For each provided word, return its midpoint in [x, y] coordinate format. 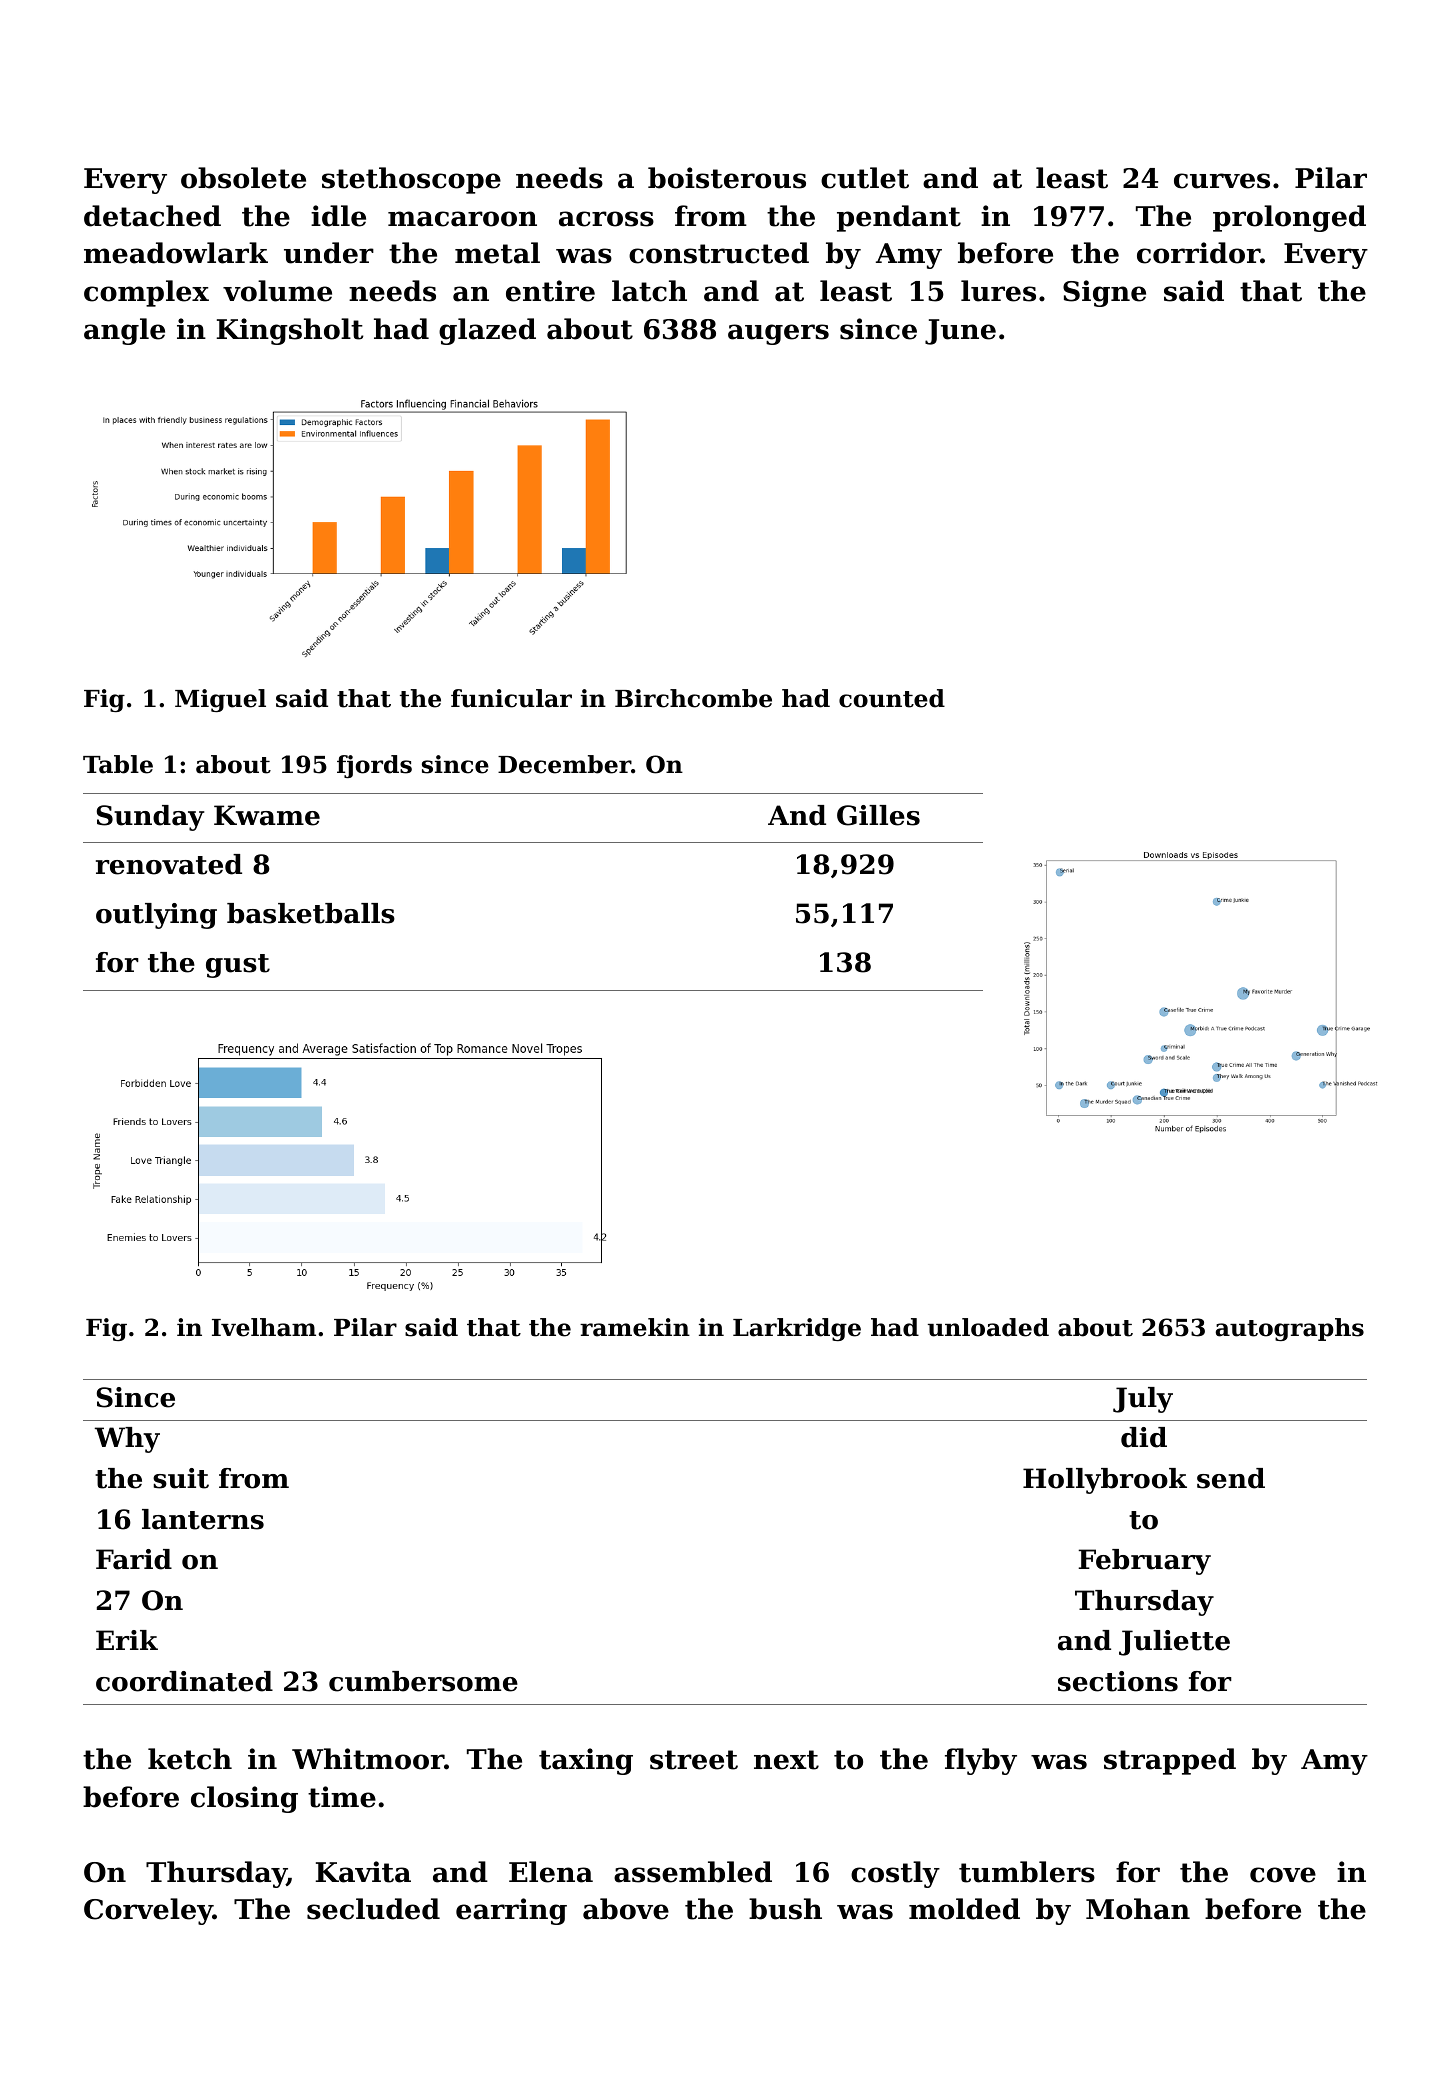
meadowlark [176, 253]
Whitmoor [368, 1759]
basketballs [311, 913]
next [786, 1760]
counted [892, 698]
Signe [1104, 293]
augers [778, 334]
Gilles [878, 815]
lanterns [203, 1519]
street [694, 1760]
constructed [719, 253]
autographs [1290, 1329]
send [1231, 1478]
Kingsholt [290, 331]
